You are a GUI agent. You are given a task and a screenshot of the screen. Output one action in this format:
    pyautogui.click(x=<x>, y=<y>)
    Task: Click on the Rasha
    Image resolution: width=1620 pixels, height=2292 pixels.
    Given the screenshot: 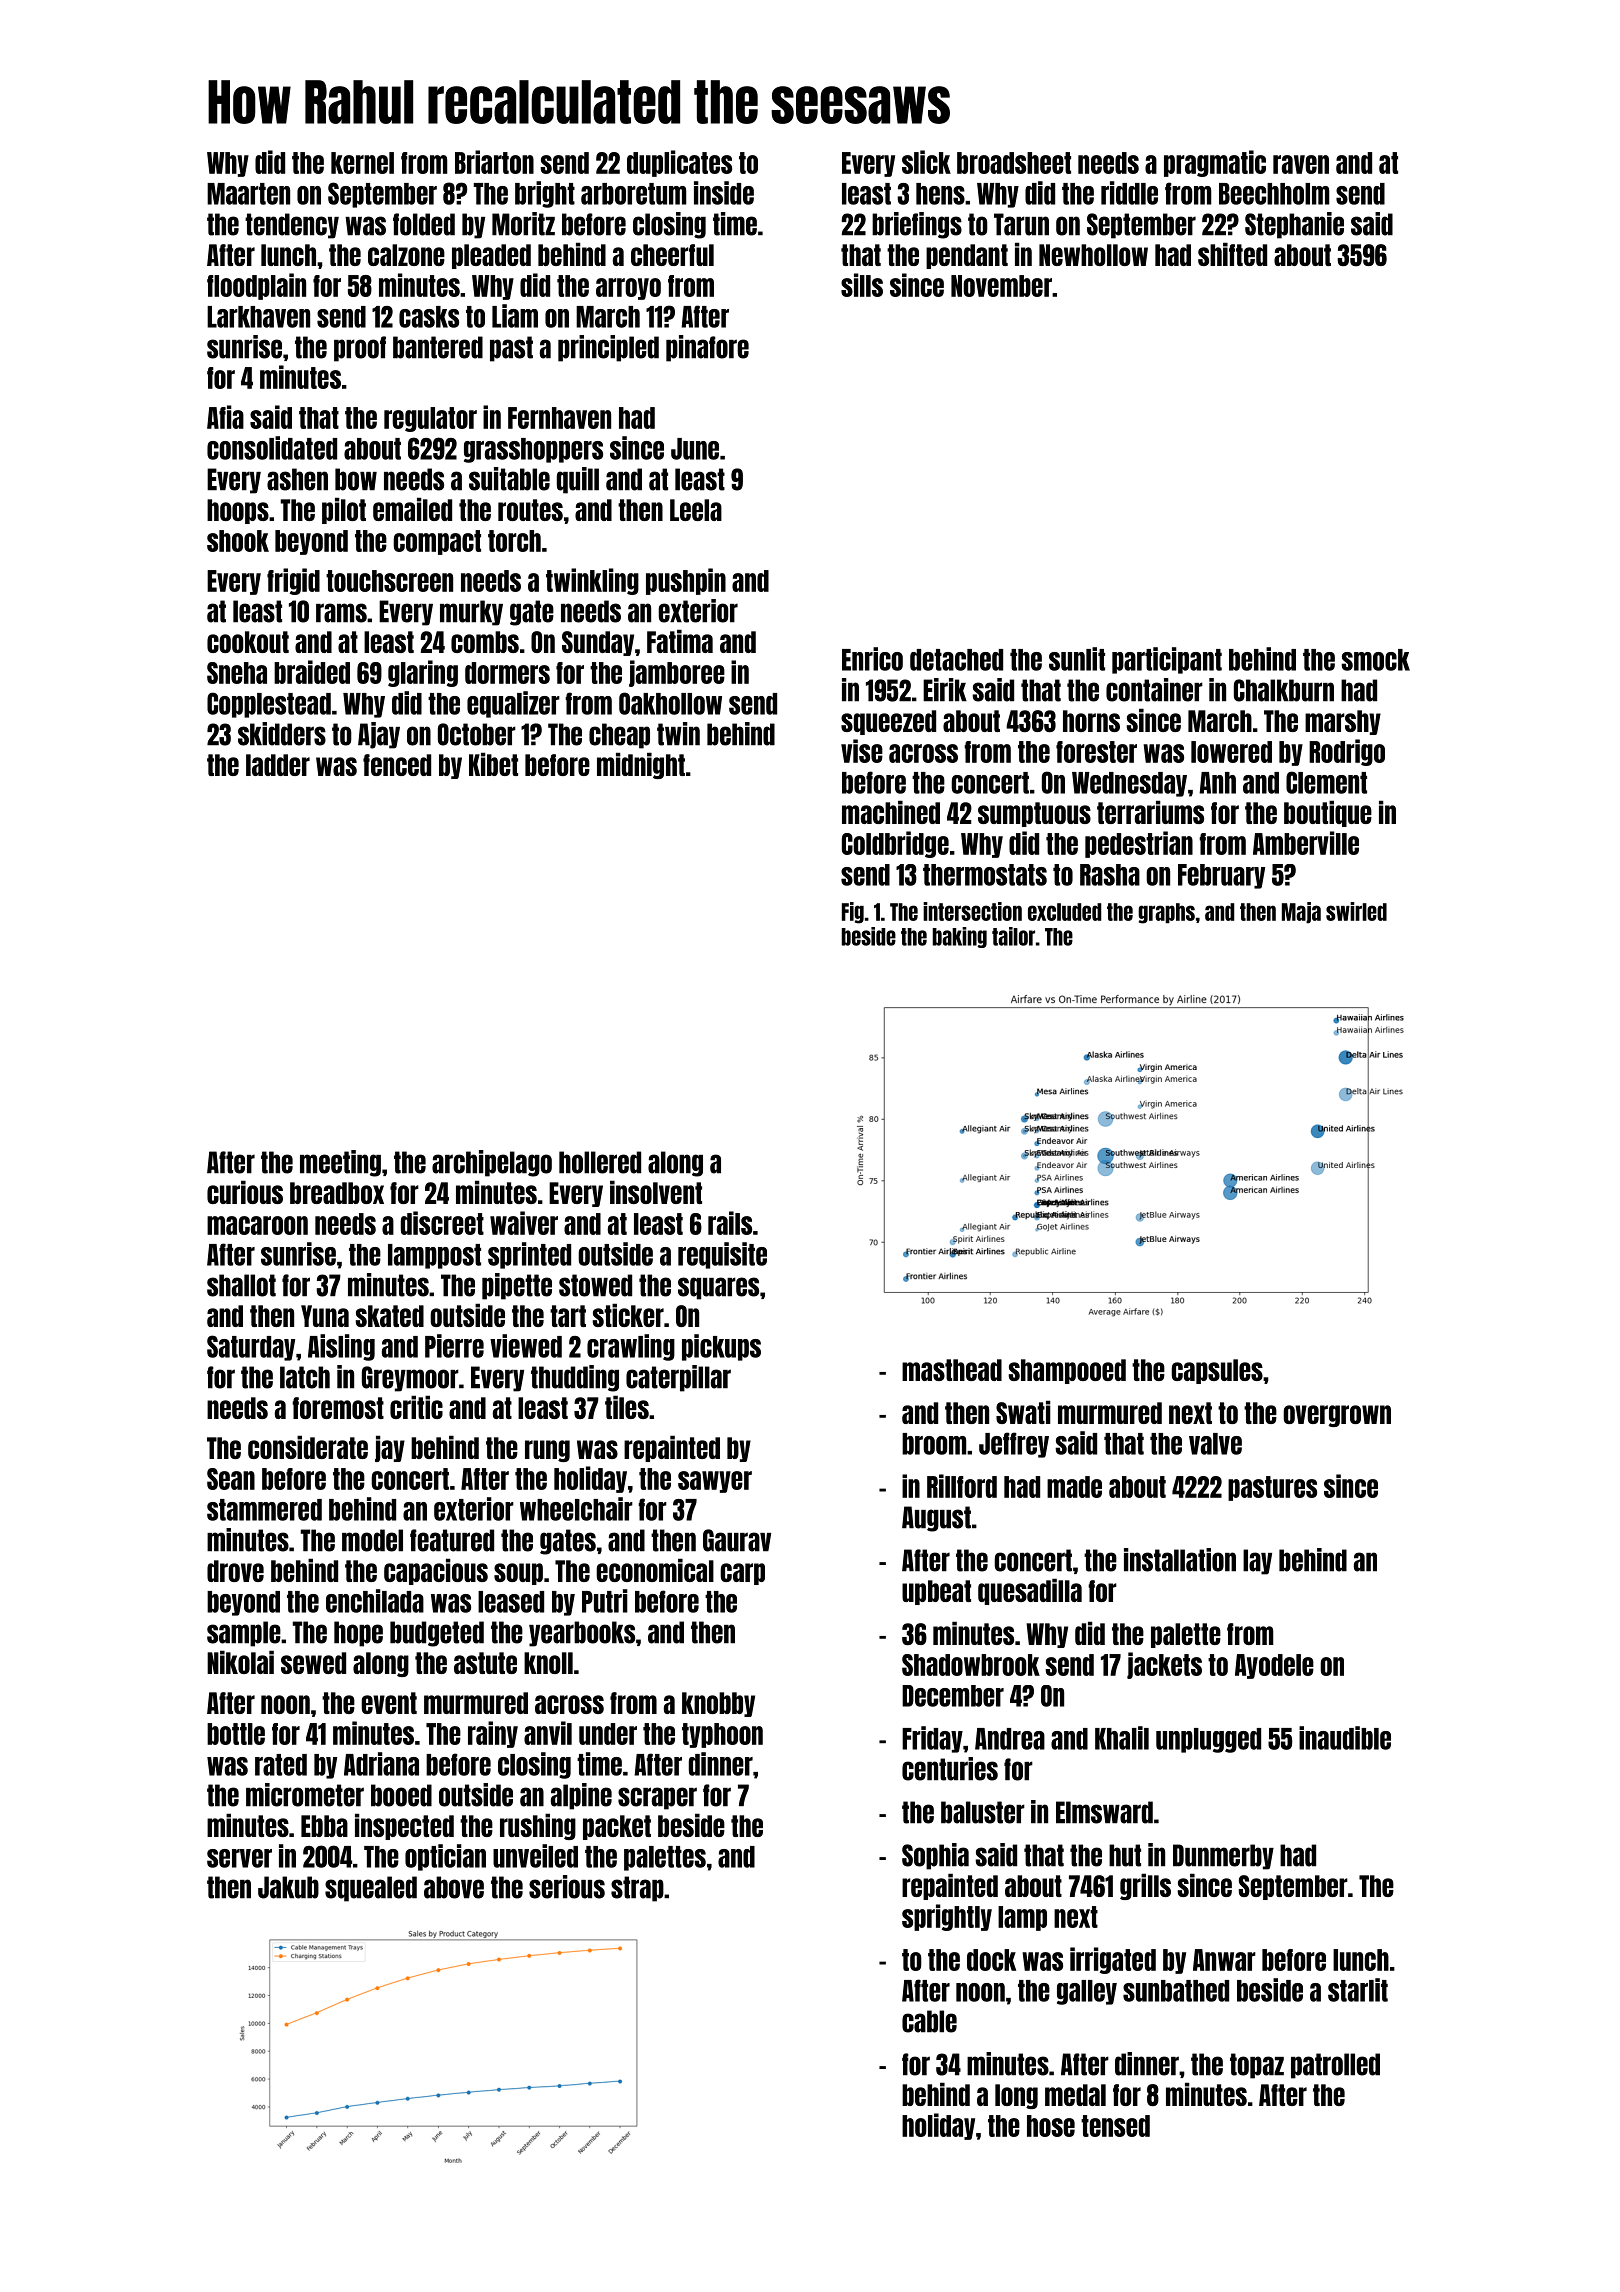 What is the action you would take?
    pyautogui.click(x=1110, y=875)
